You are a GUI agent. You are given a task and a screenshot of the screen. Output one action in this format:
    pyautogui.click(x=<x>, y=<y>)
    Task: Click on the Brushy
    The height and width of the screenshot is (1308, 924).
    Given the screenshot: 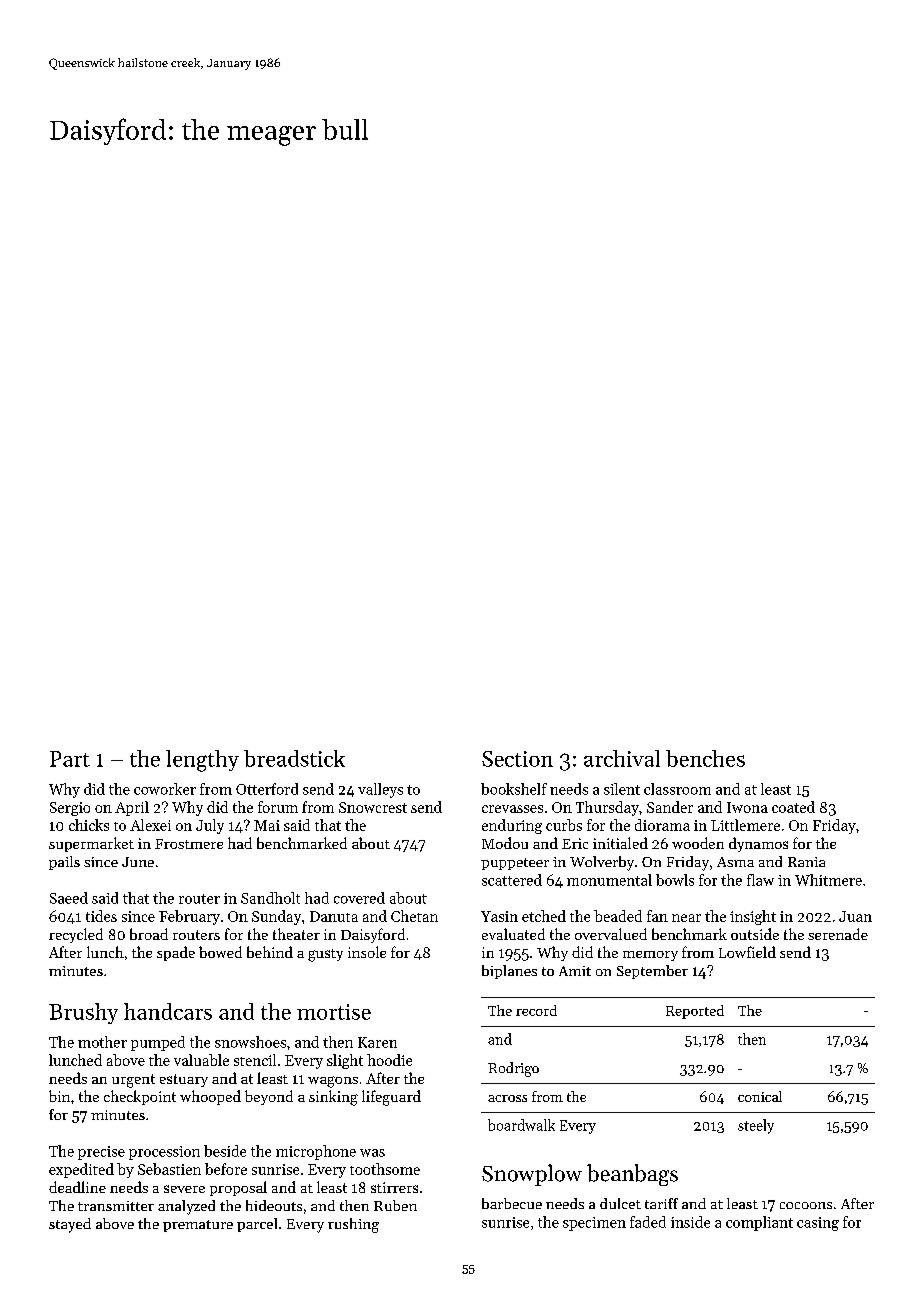 What is the action you would take?
    pyautogui.click(x=83, y=1013)
